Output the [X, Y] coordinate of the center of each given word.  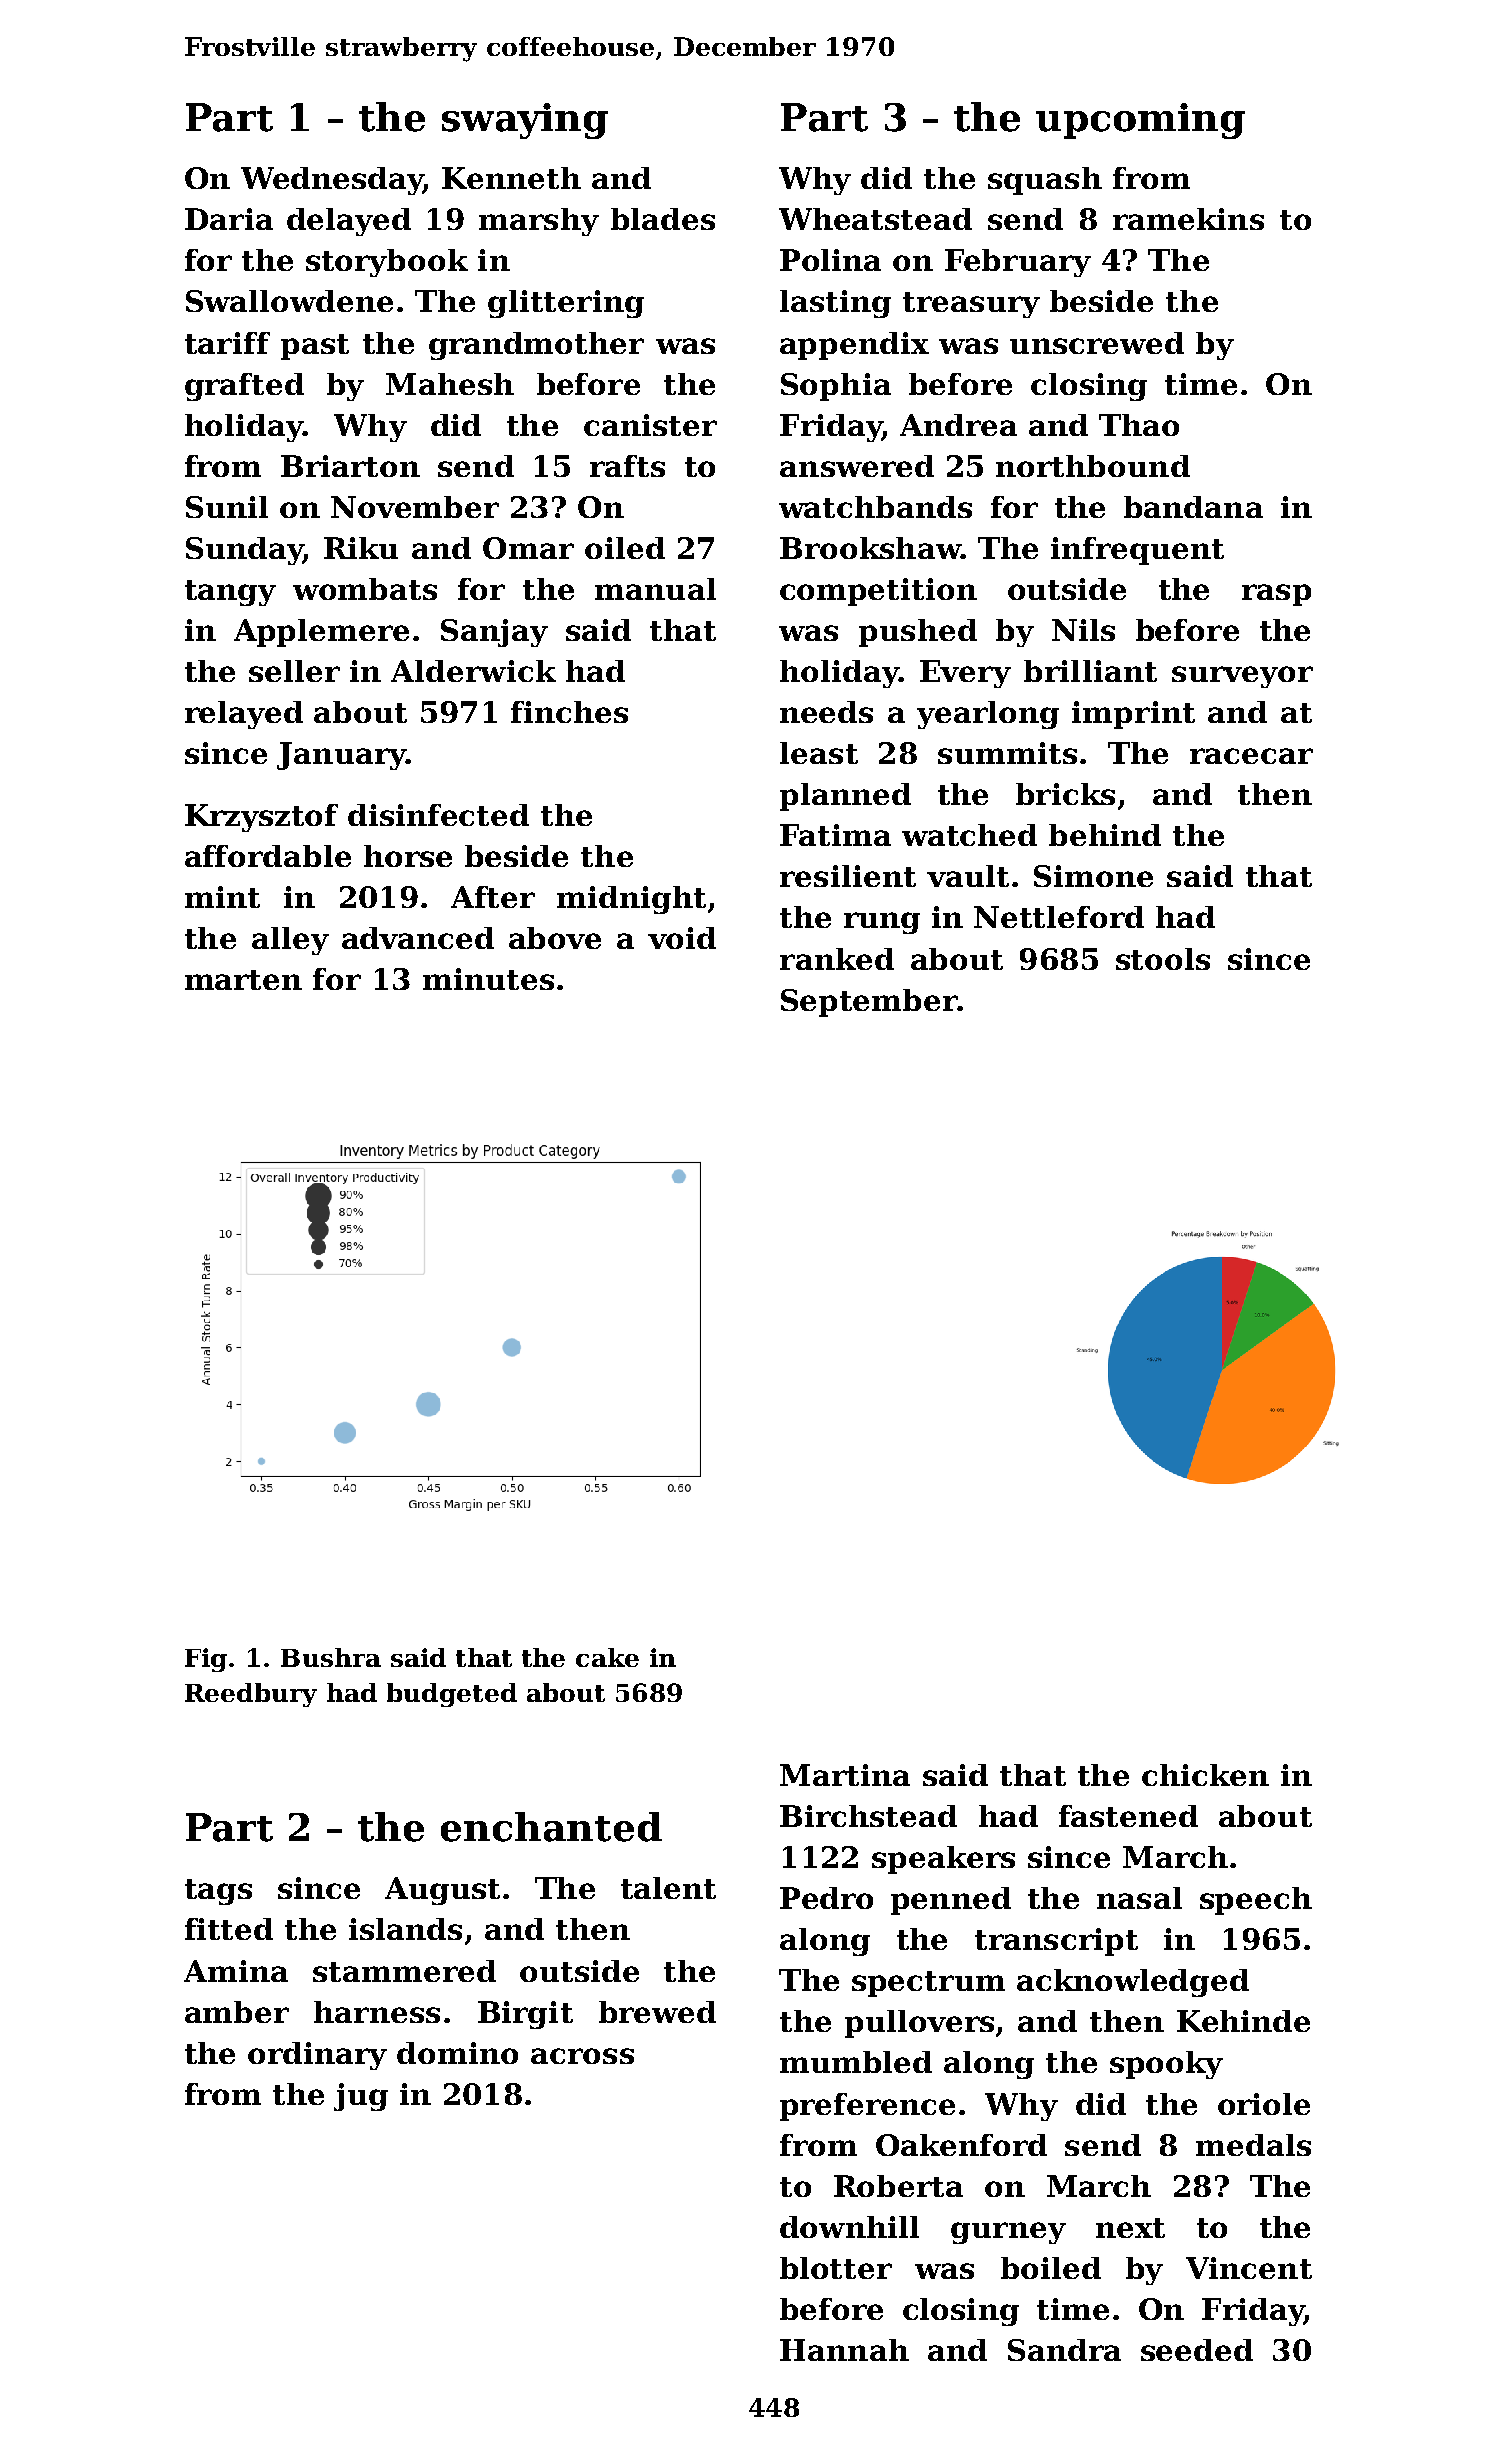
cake [607, 1657]
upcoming [1140, 121]
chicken [1205, 1775]
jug [361, 2097]
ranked [837, 959]
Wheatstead [875, 219]
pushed [918, 633]
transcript [1056, 1942]
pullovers [919, 2024]
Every [965, 674]
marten [243, 980]
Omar [528, 548]
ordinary [317, 2056]
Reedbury [251, 1695]
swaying [525, 121]
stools [1163, 959]
